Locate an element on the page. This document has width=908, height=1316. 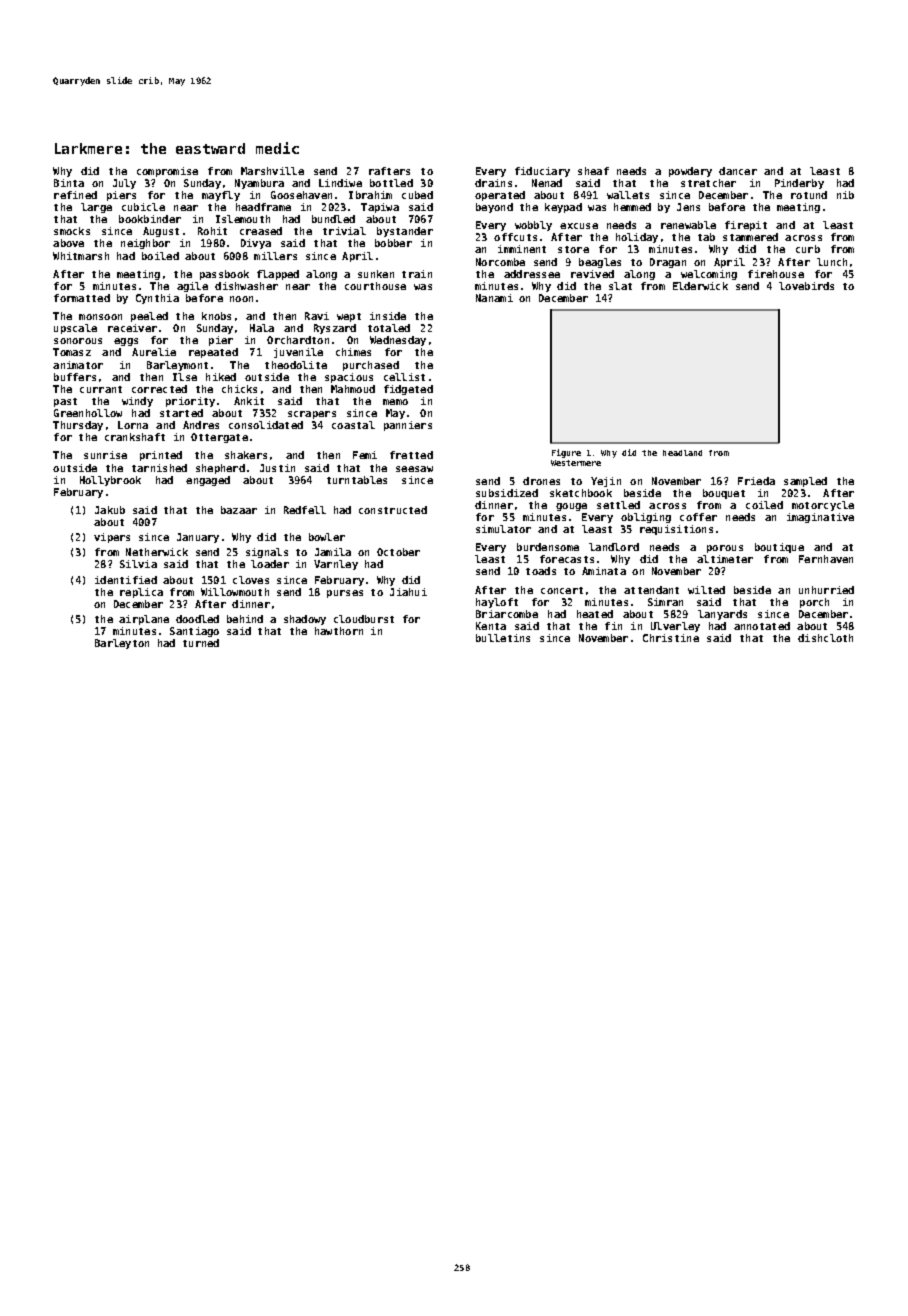
altimeter is located at coordinates (725, 559).
